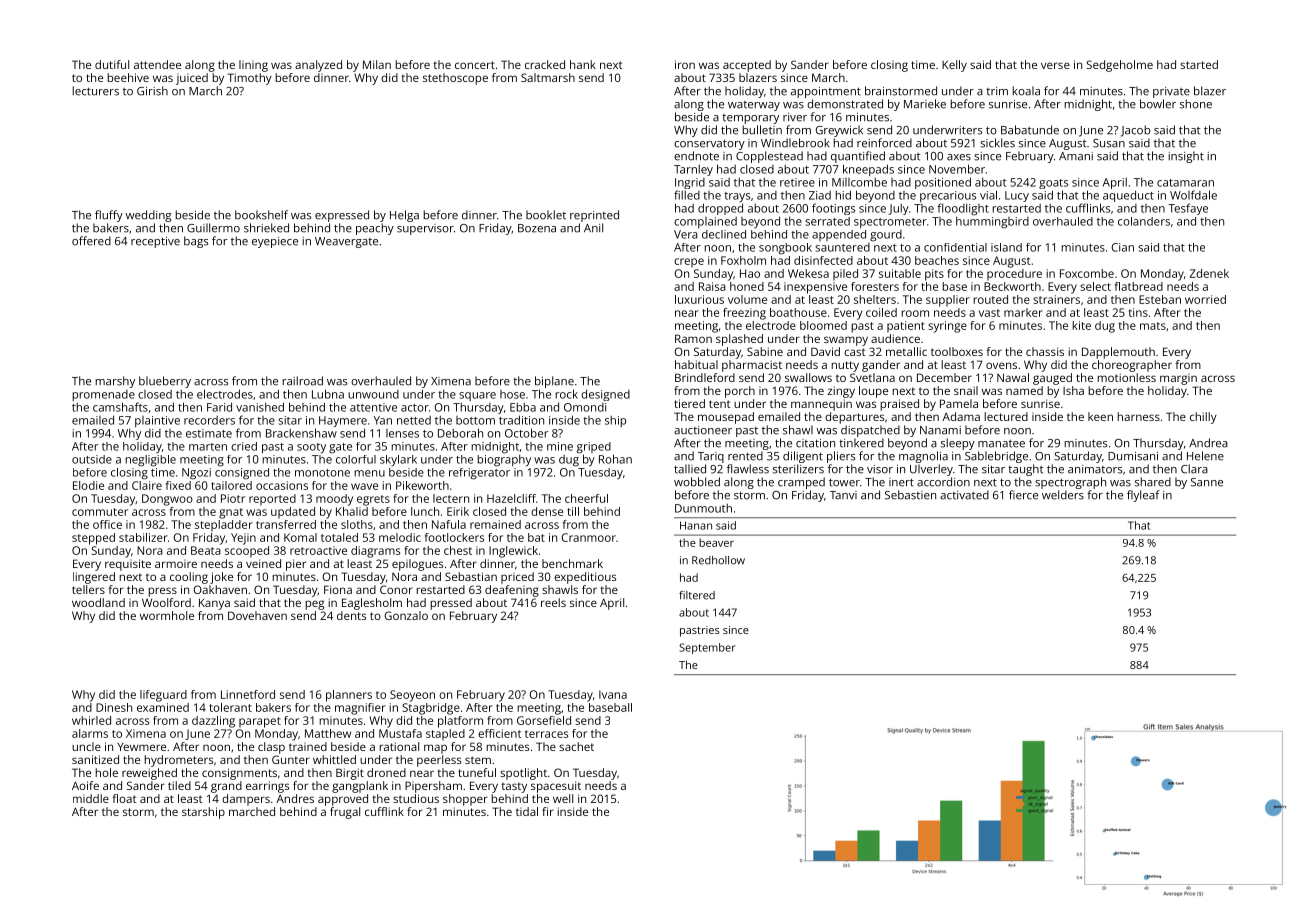 Image resolution: width=1308 pixels, height=924 pixels. I want to click on bookshelf, so click(261, 215).
